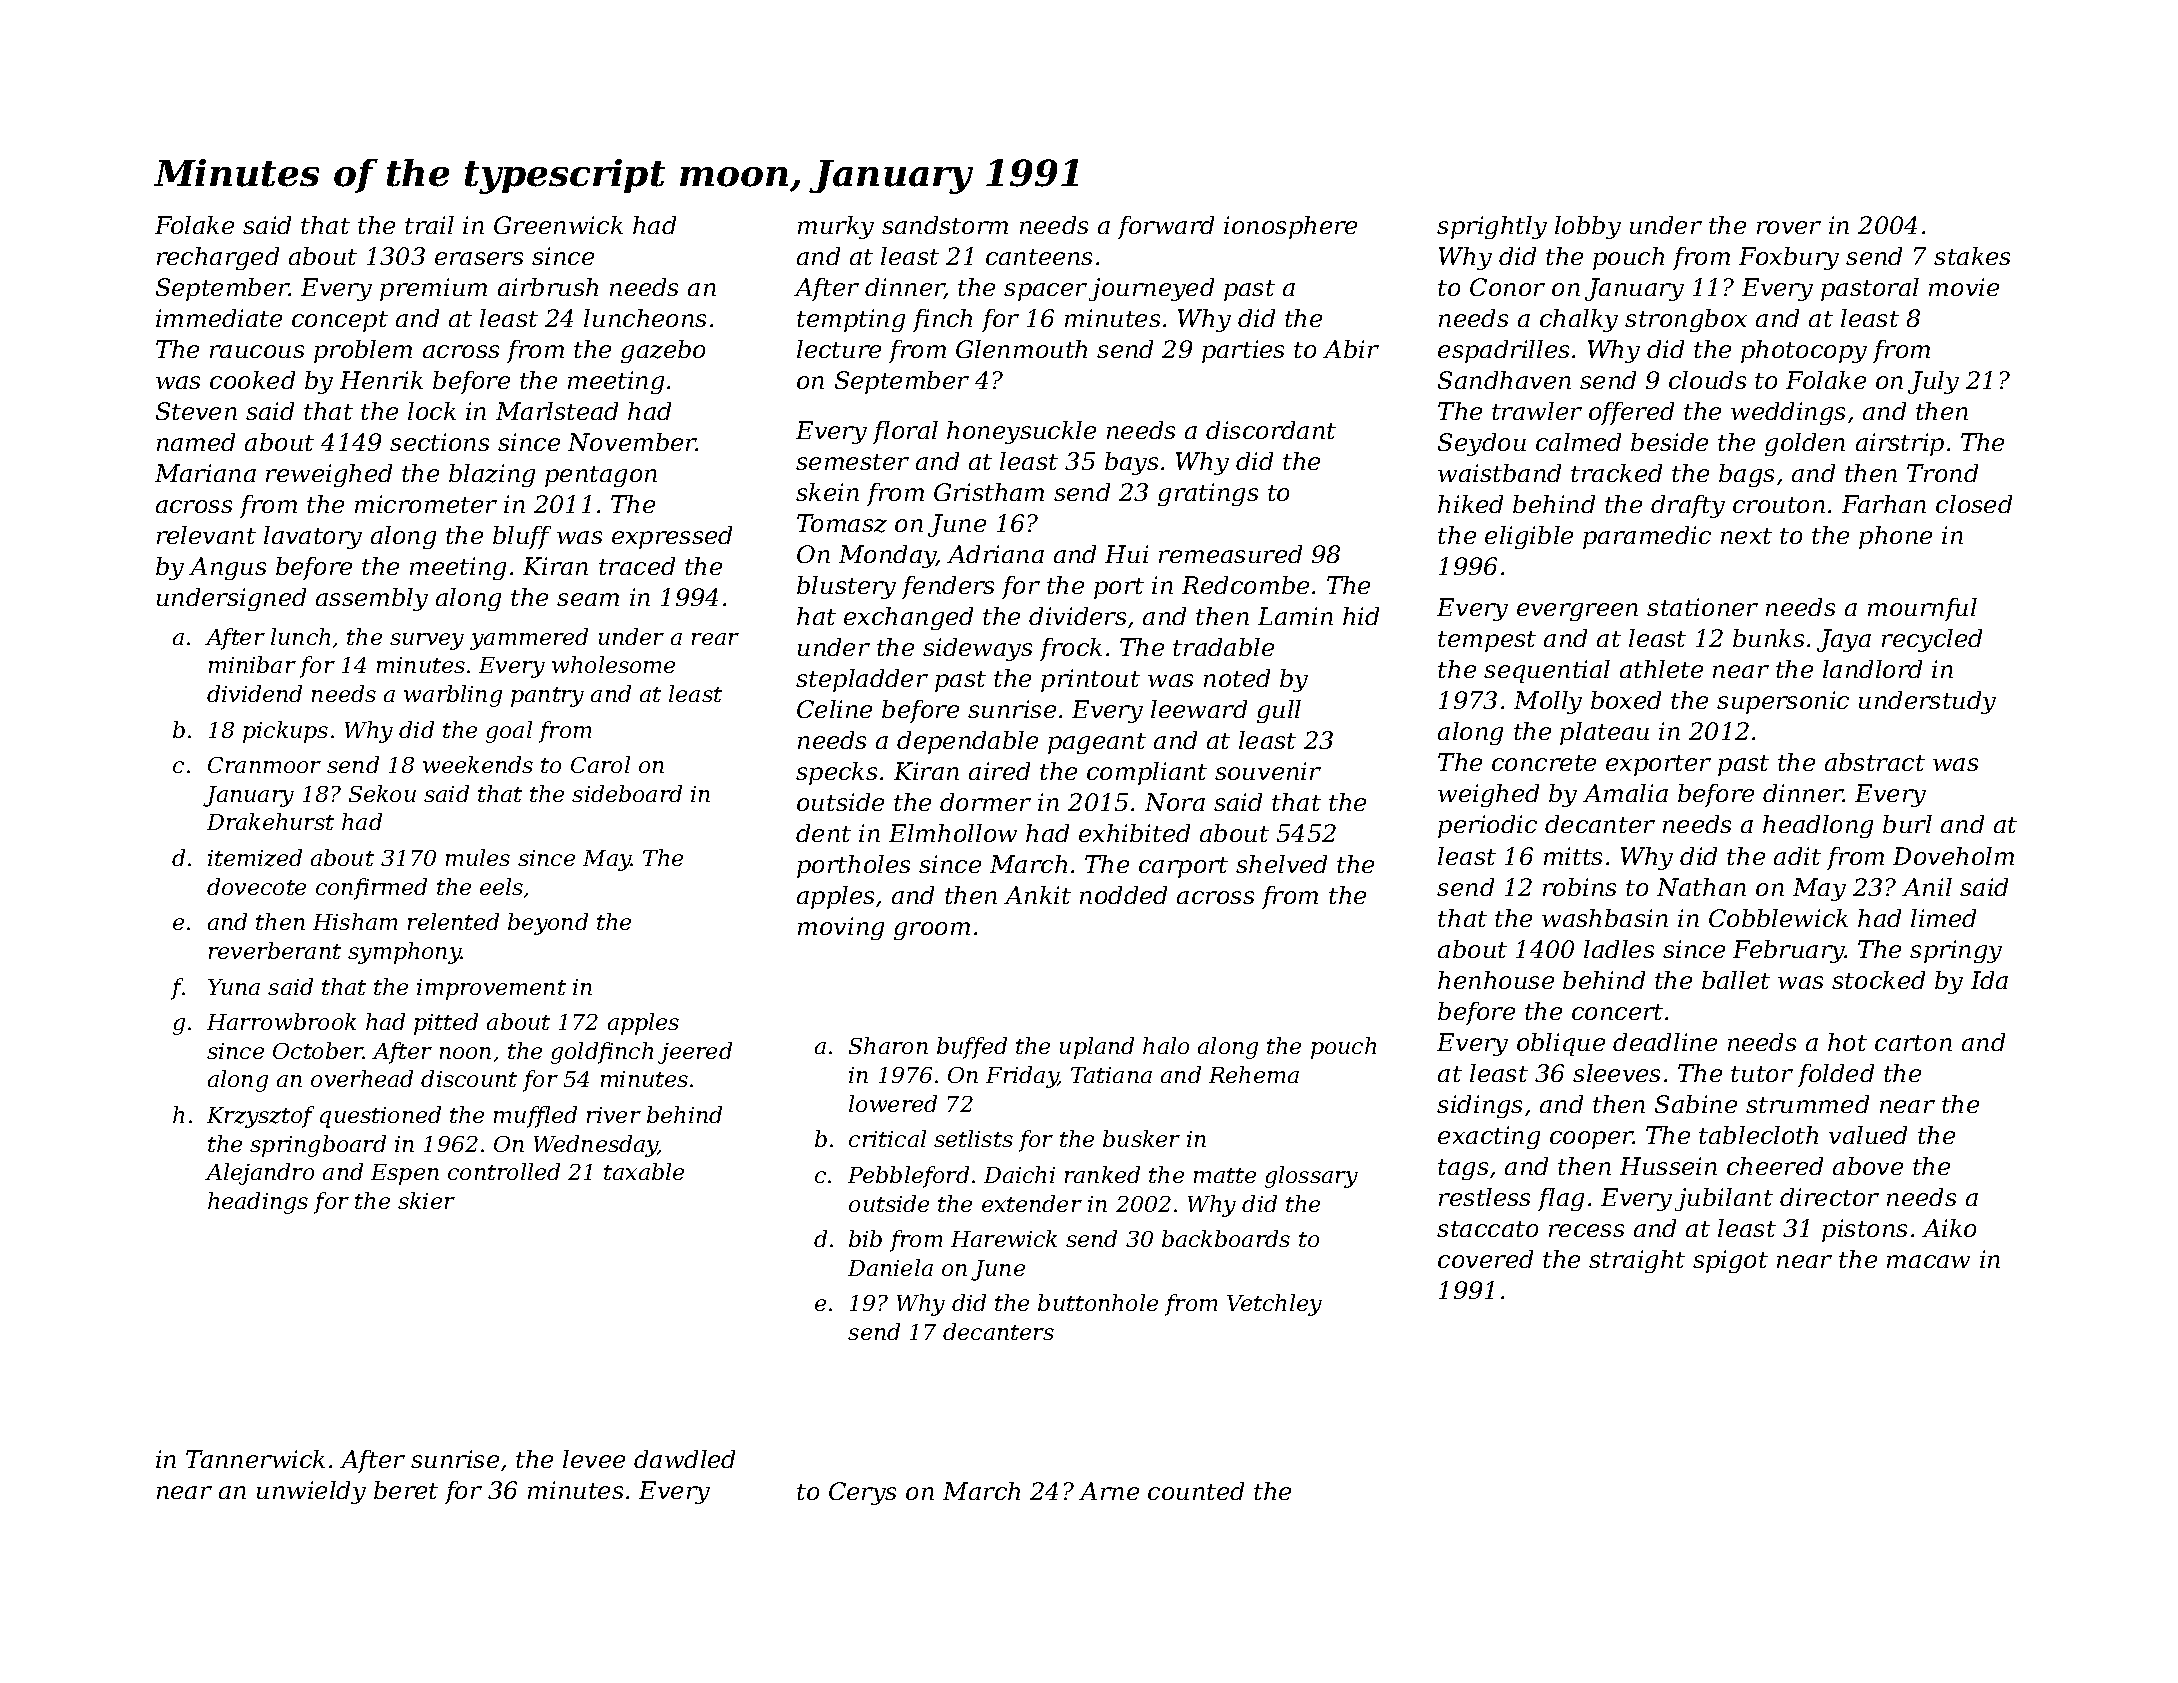  What do you see at coordinates (1577, 612) in the page?
I see `evergreen` at bounding box center [1577, 612].
